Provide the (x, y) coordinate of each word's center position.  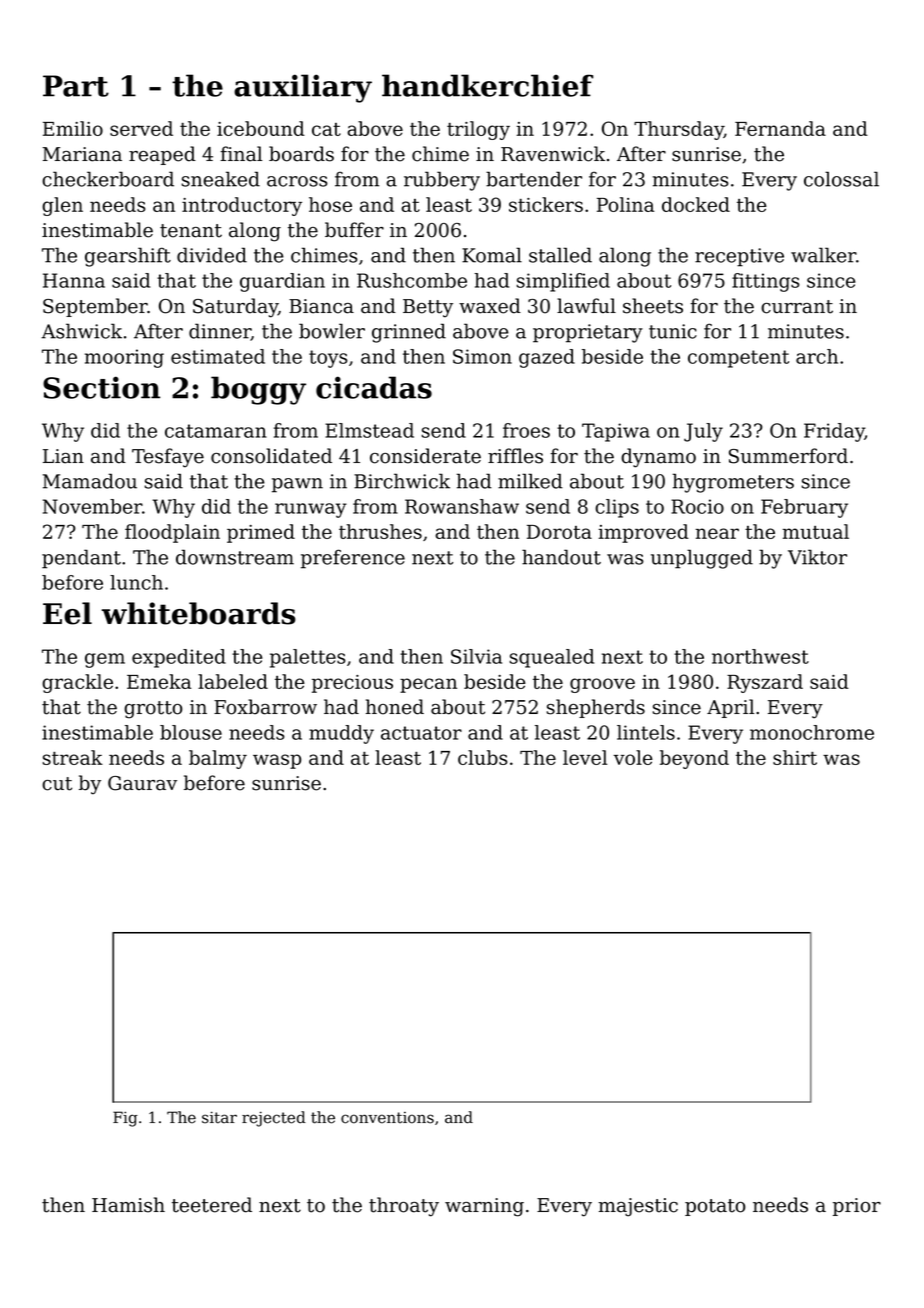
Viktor (817, 557)
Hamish (128, 1205)
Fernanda (780, 128)
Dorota (559, 532)
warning (484, 1207)
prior (857, 1207)
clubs (482, 757)
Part (76, 86)
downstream (235, 557)
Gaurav (142, 783)
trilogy (478, 130)
